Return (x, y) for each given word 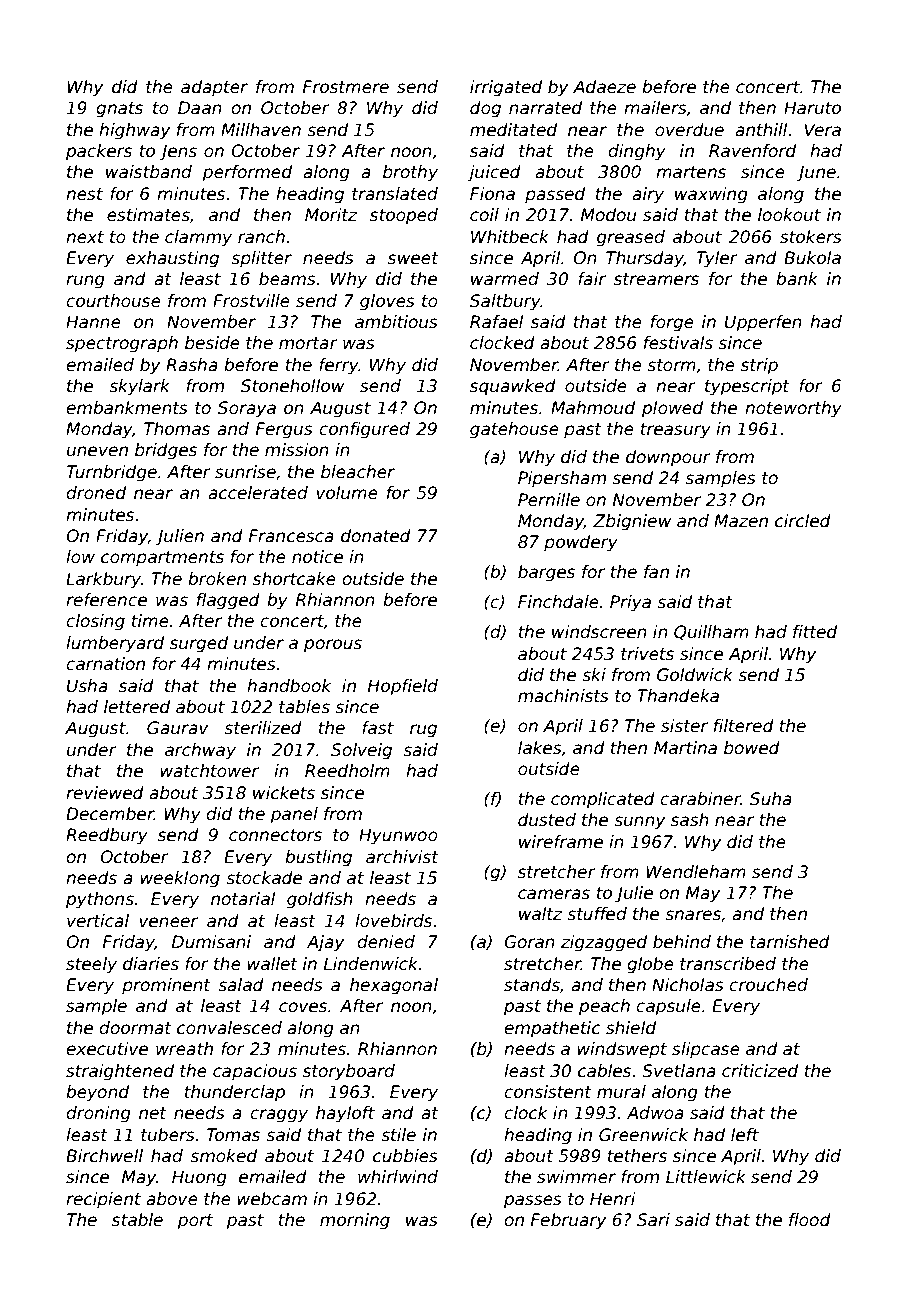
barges (546, 573)
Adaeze (604, 87)
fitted (815, 632)
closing (95, 622)
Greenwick (643, 1135)
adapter (214, 88)
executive (107, 1049)
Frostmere (346, 87)
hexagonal (394, 986)
